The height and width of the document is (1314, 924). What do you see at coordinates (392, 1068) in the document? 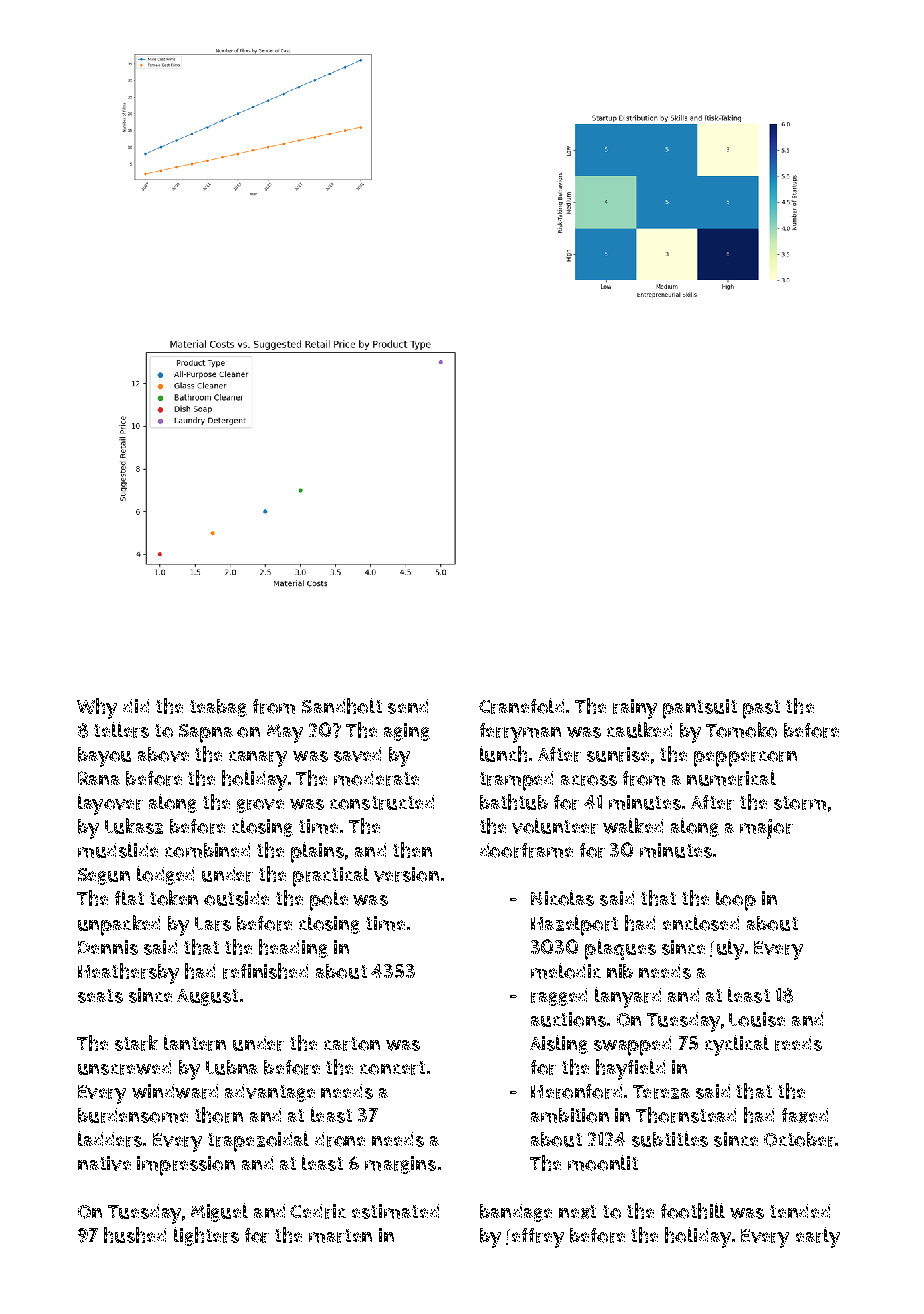
I see `concert` at bounding box center [392, 1068].
